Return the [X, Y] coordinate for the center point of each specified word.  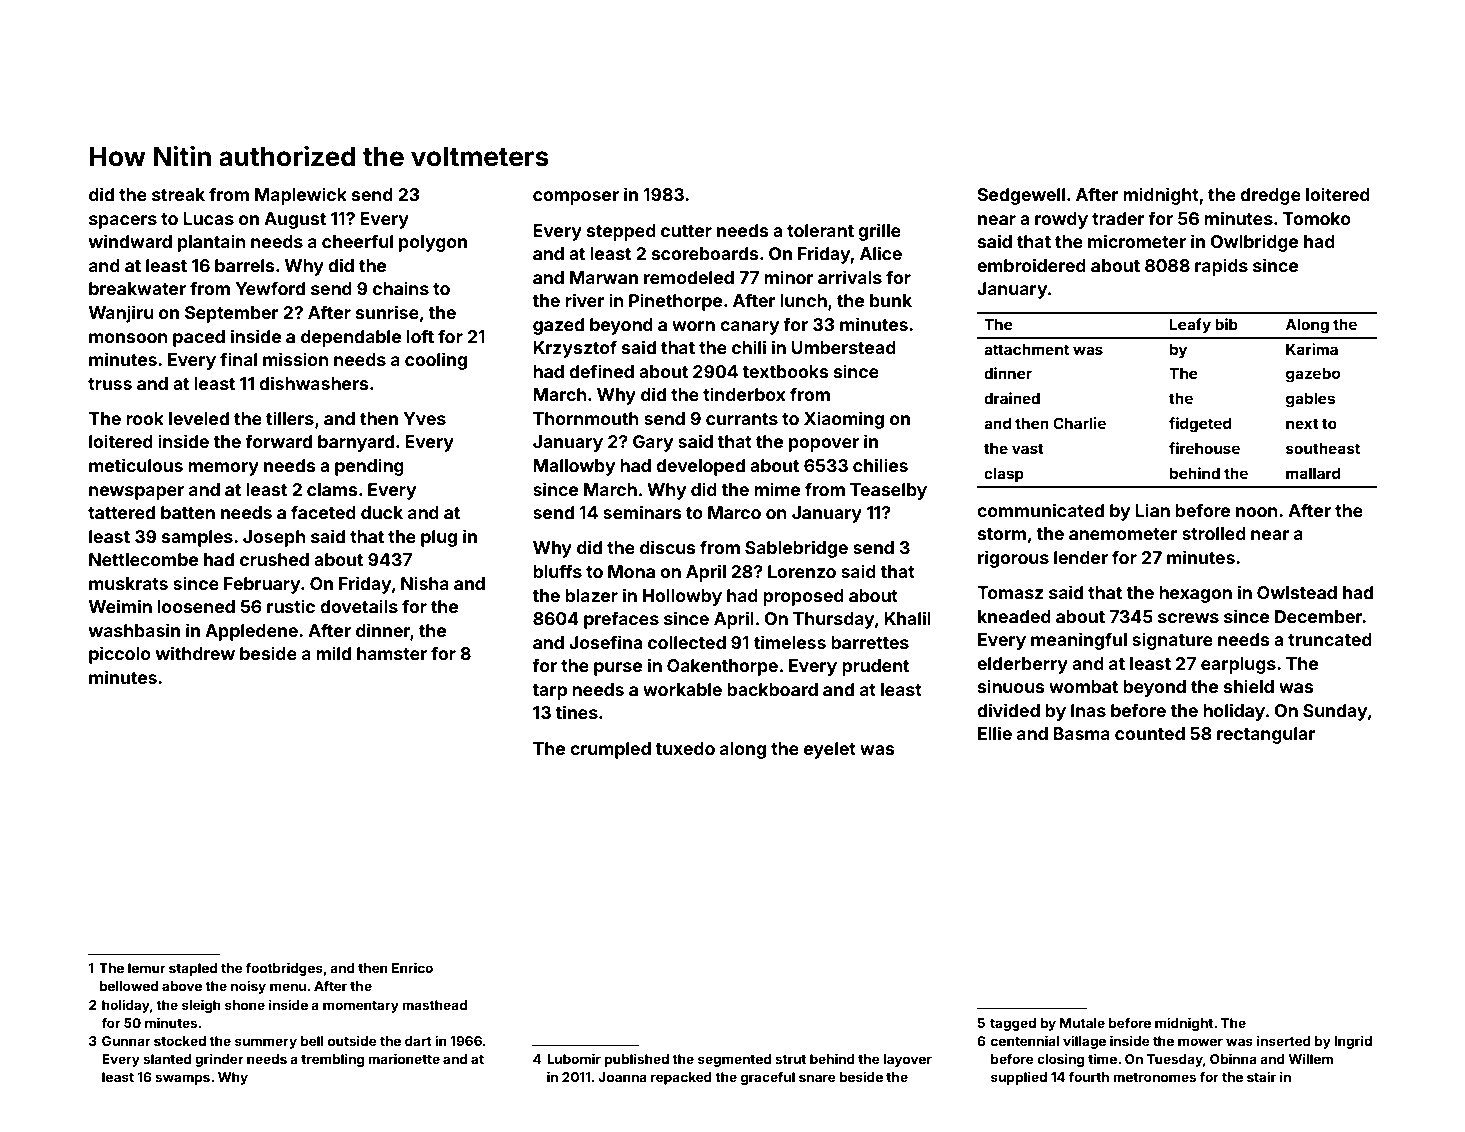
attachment [1026, 349]
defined [601, 371]
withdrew [195, 653]
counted [1150, 733]
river [585, 300]
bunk [891, 300]
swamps [182, 1079]
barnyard [356, 443]
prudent [875, 667]
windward [130, 241]
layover [907, 1060]
